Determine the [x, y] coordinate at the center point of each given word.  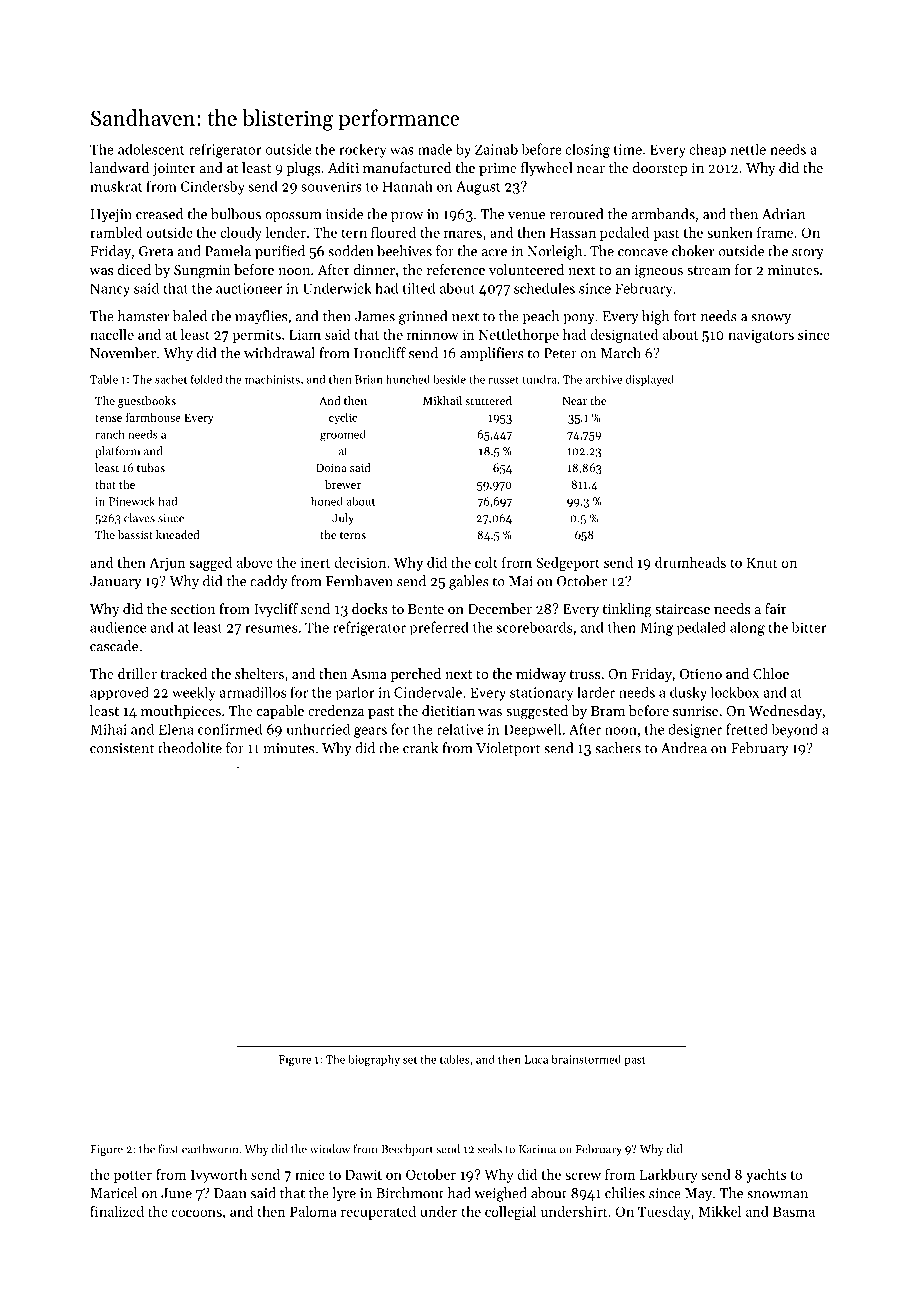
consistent [122, 748]
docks [370, 608]
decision [360, 562]
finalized [117, 1211]
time [628, 149]
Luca [536, 1059]
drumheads [690, 562]
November [123, 353]
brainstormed [586, 1059]
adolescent [151, 149]
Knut [762, 563]
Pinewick [132, 501]
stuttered [488, 400]
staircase [682, 609]
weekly [194, 693]
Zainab [496, 149]
